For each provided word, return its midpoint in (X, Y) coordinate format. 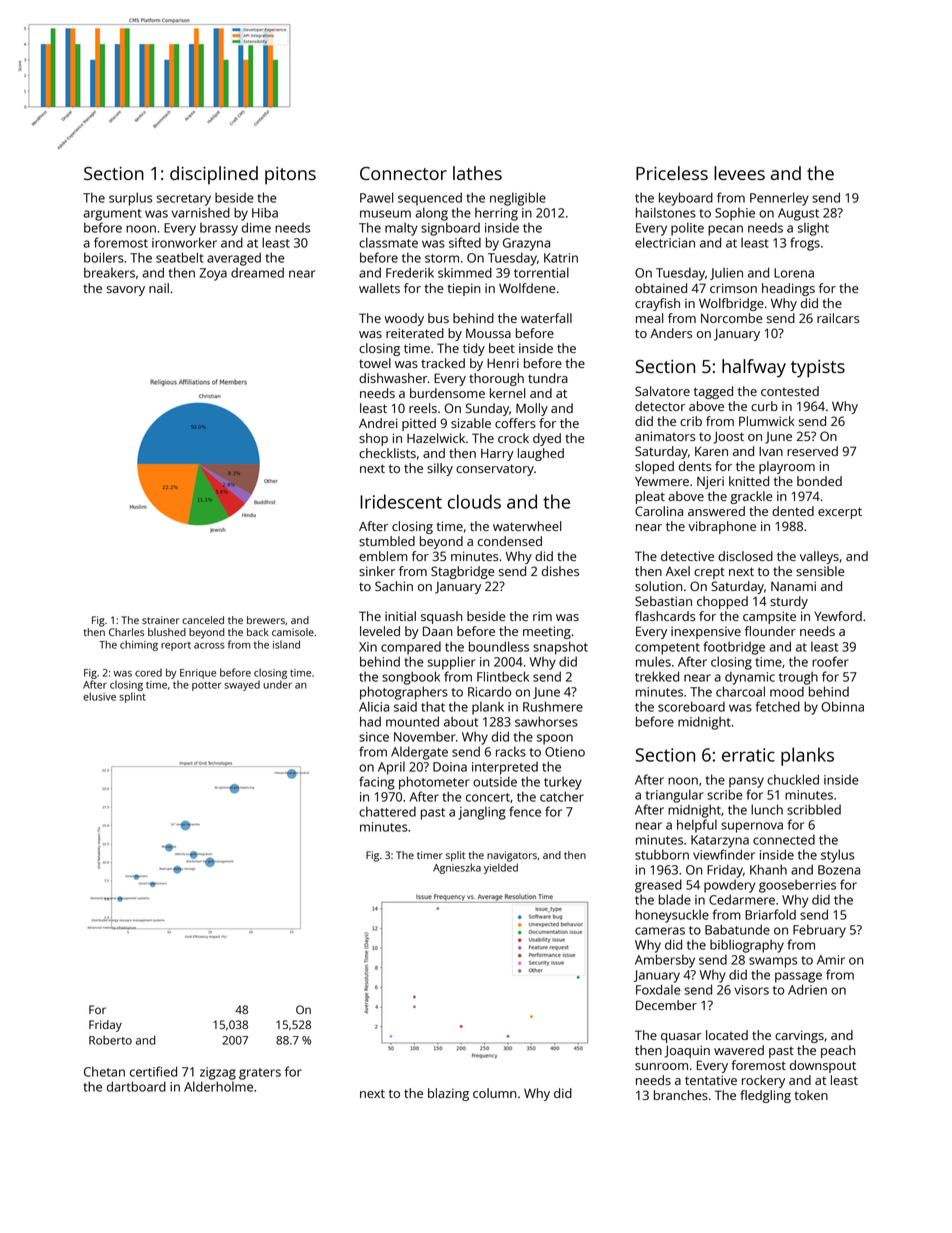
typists (818, 369)
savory (126, 291)
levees (739, 173)
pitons (290, 175)
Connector (403, 173)
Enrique (198, 674)
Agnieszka (457, 868)
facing (377, 783)
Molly (532, 409)
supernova (752, 827)
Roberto (110, 1040)
